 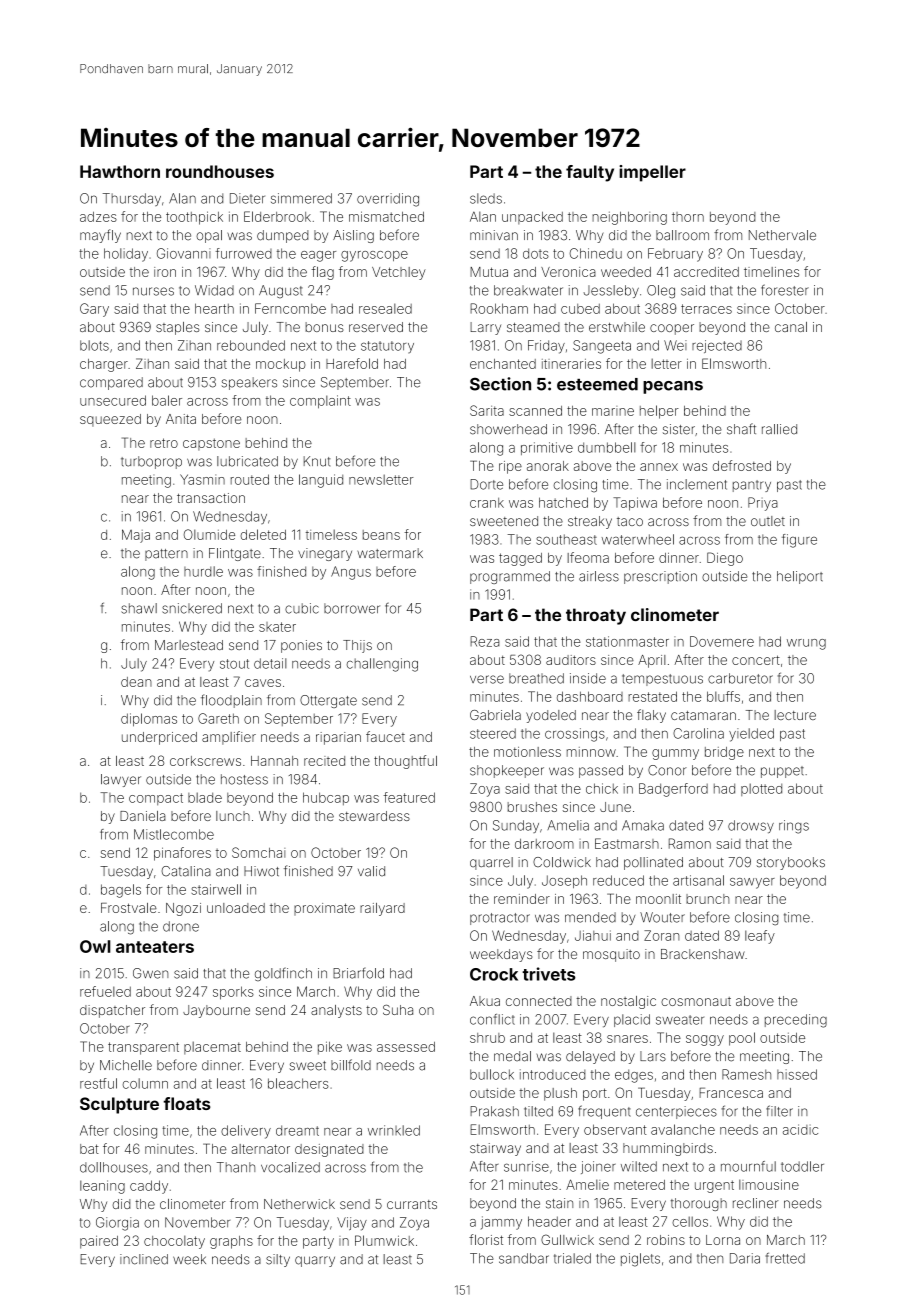 I want to click on minnow, so click(x=591, y=752).
